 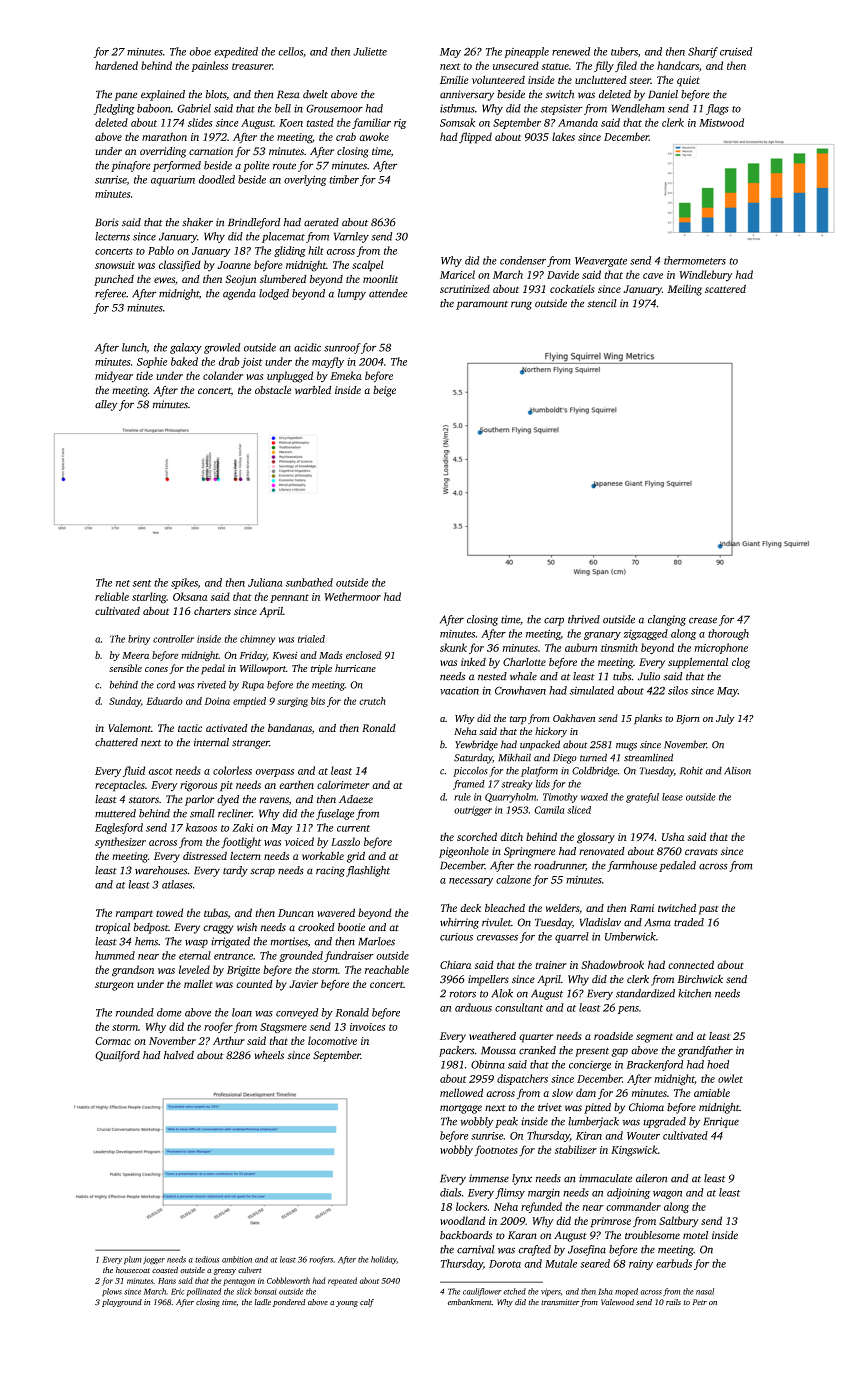 I want to click on Birchwick, so click(x=700, y=979).
